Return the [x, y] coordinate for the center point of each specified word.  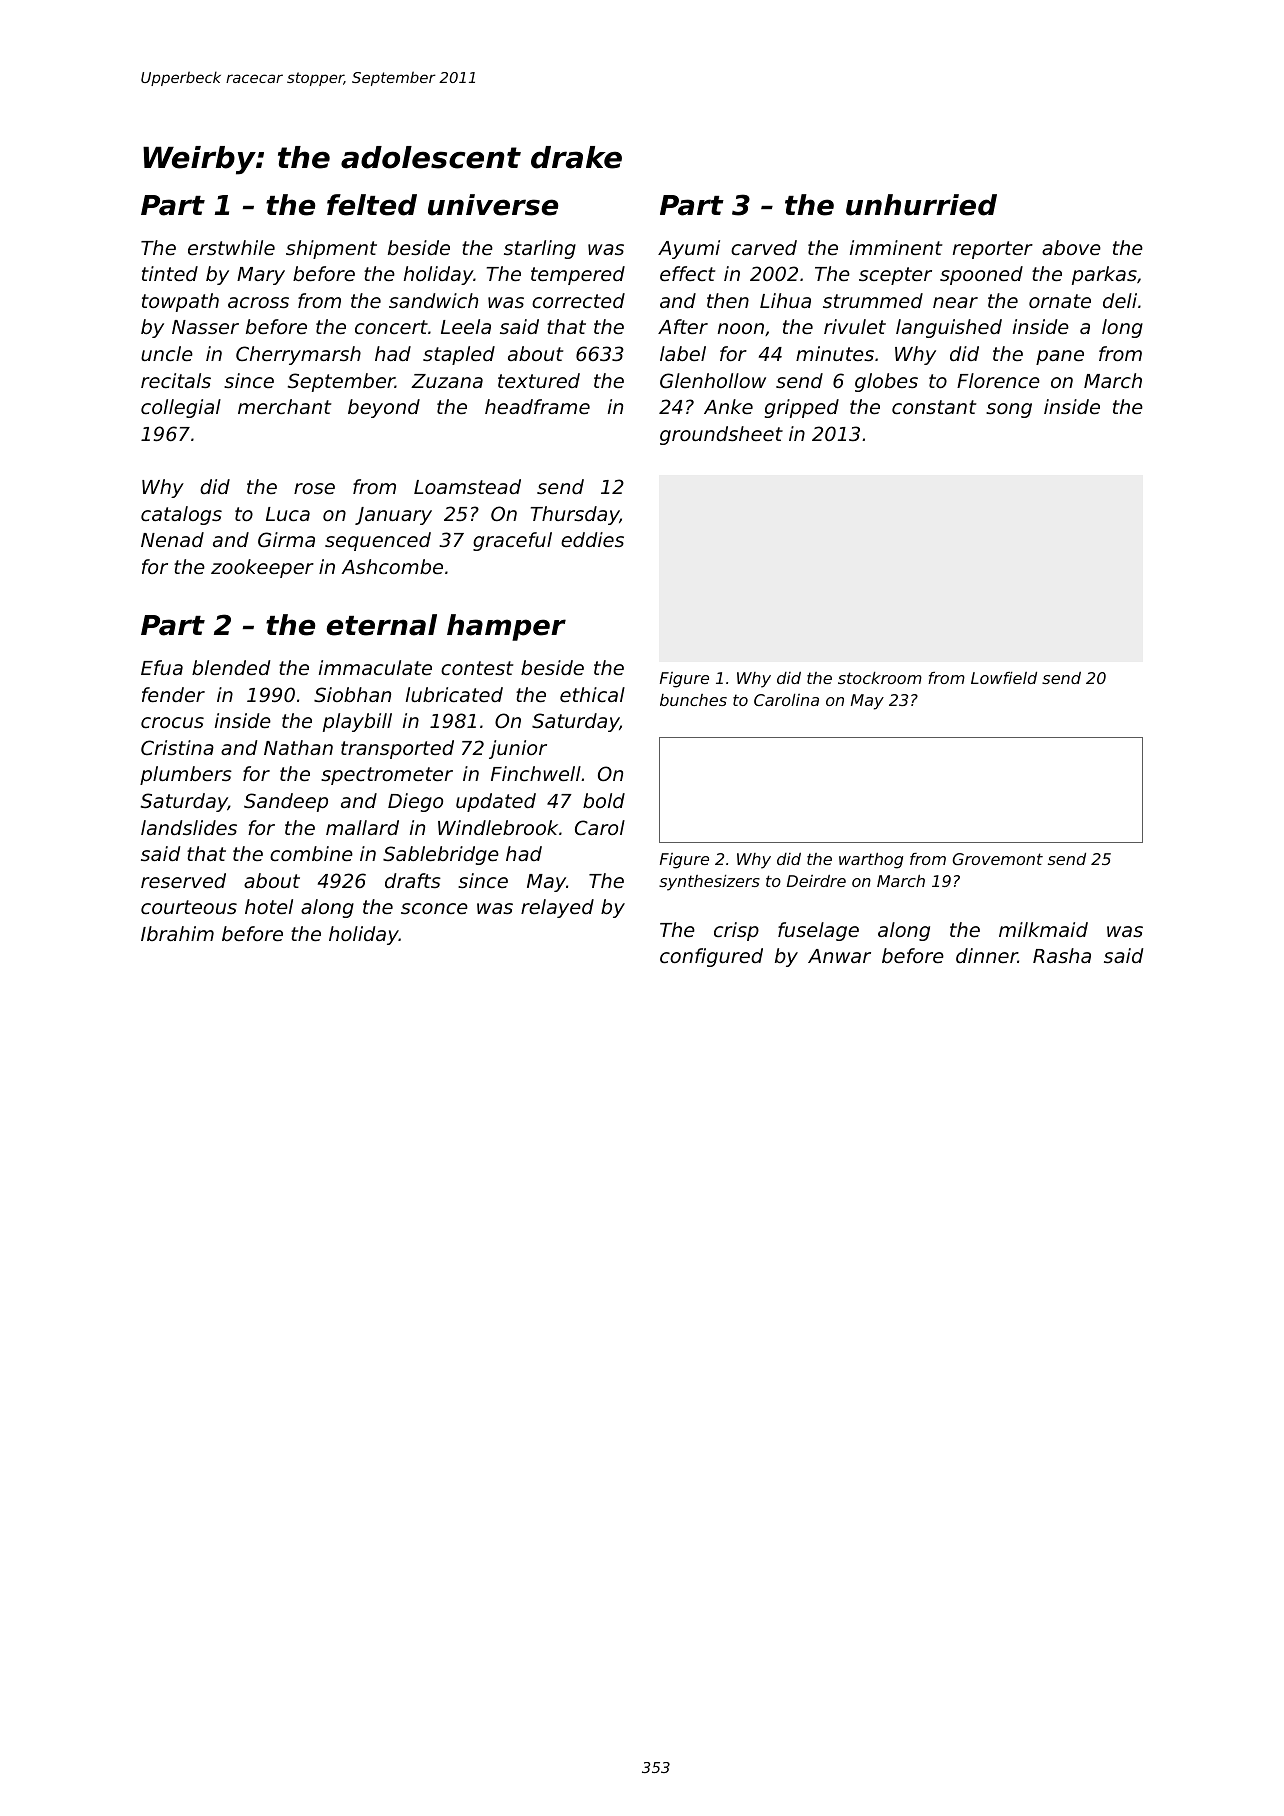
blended [231, 667]
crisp [736, 931]
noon [741, 328]
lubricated [454, 694]
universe [493, 205]
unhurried [921, 205]
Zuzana [447, 381]
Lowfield [1004, 678]
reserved [183, 880]
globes [886, 382]
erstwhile [231, 247]
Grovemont [997, 859]
